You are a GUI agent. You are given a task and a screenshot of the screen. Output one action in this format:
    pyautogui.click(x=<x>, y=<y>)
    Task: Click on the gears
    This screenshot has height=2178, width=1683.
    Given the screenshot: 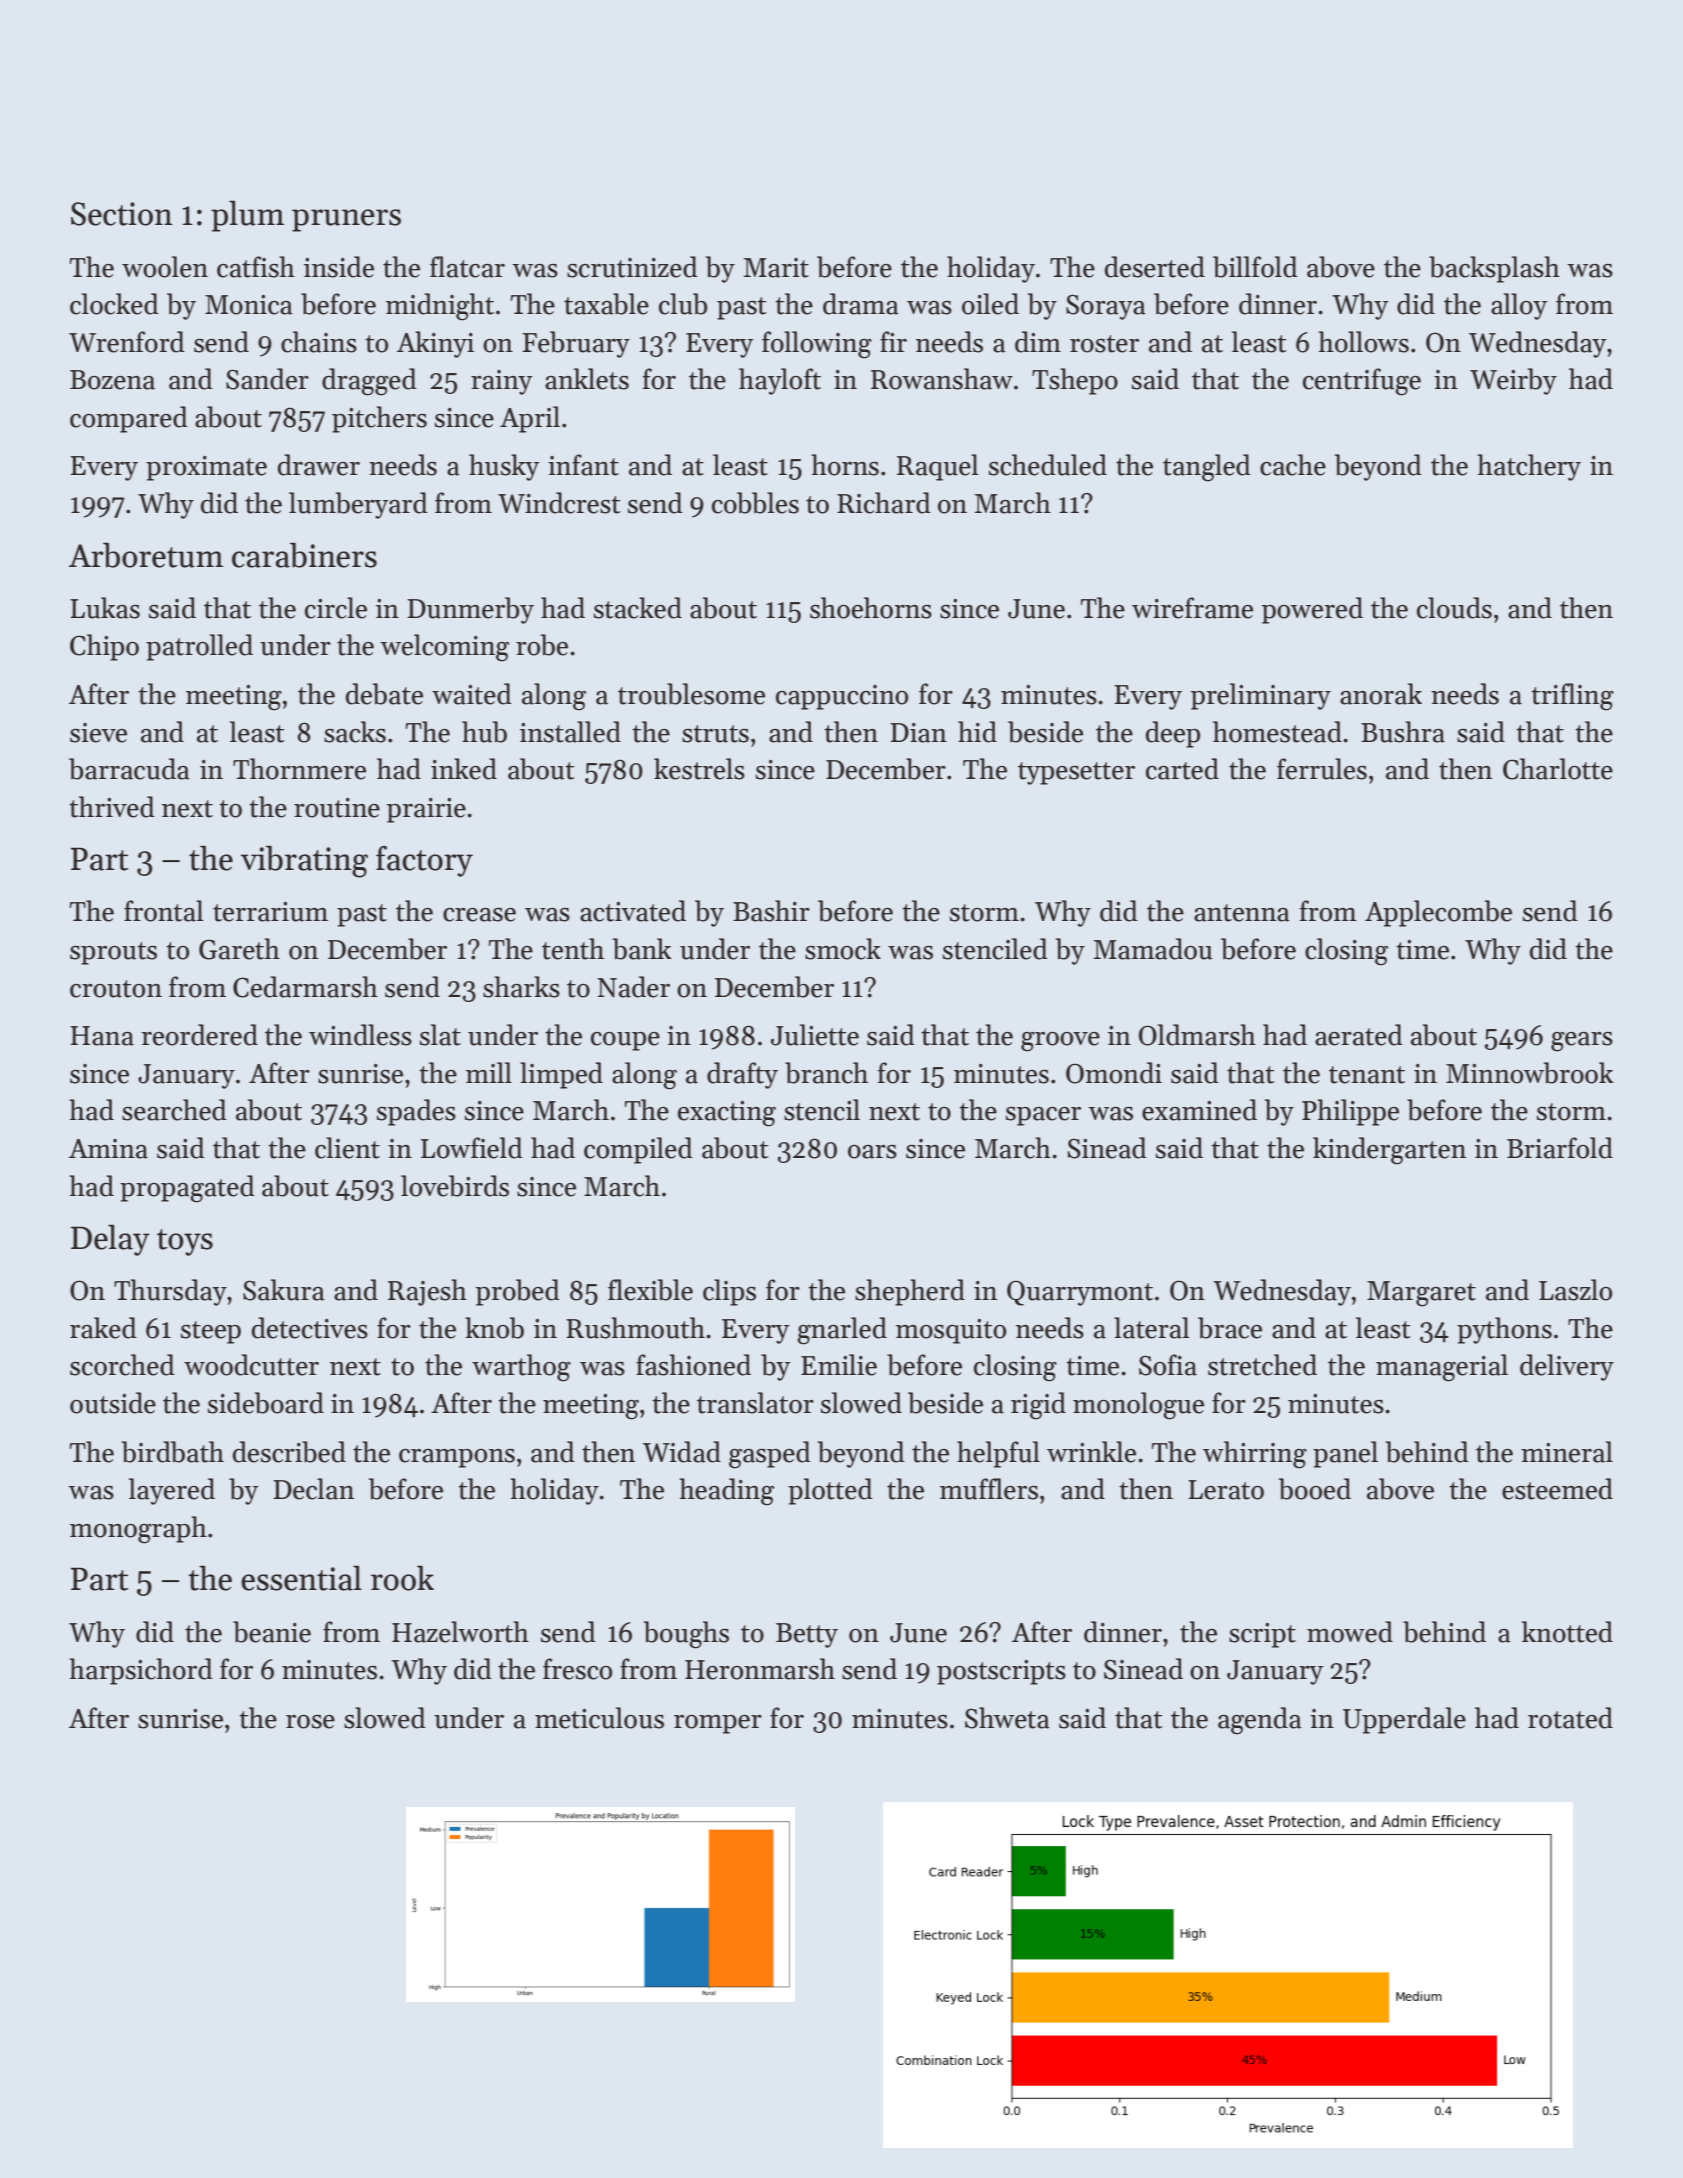 What is the action you would take?
    pyautogui.click(x=1582, y=1042)
